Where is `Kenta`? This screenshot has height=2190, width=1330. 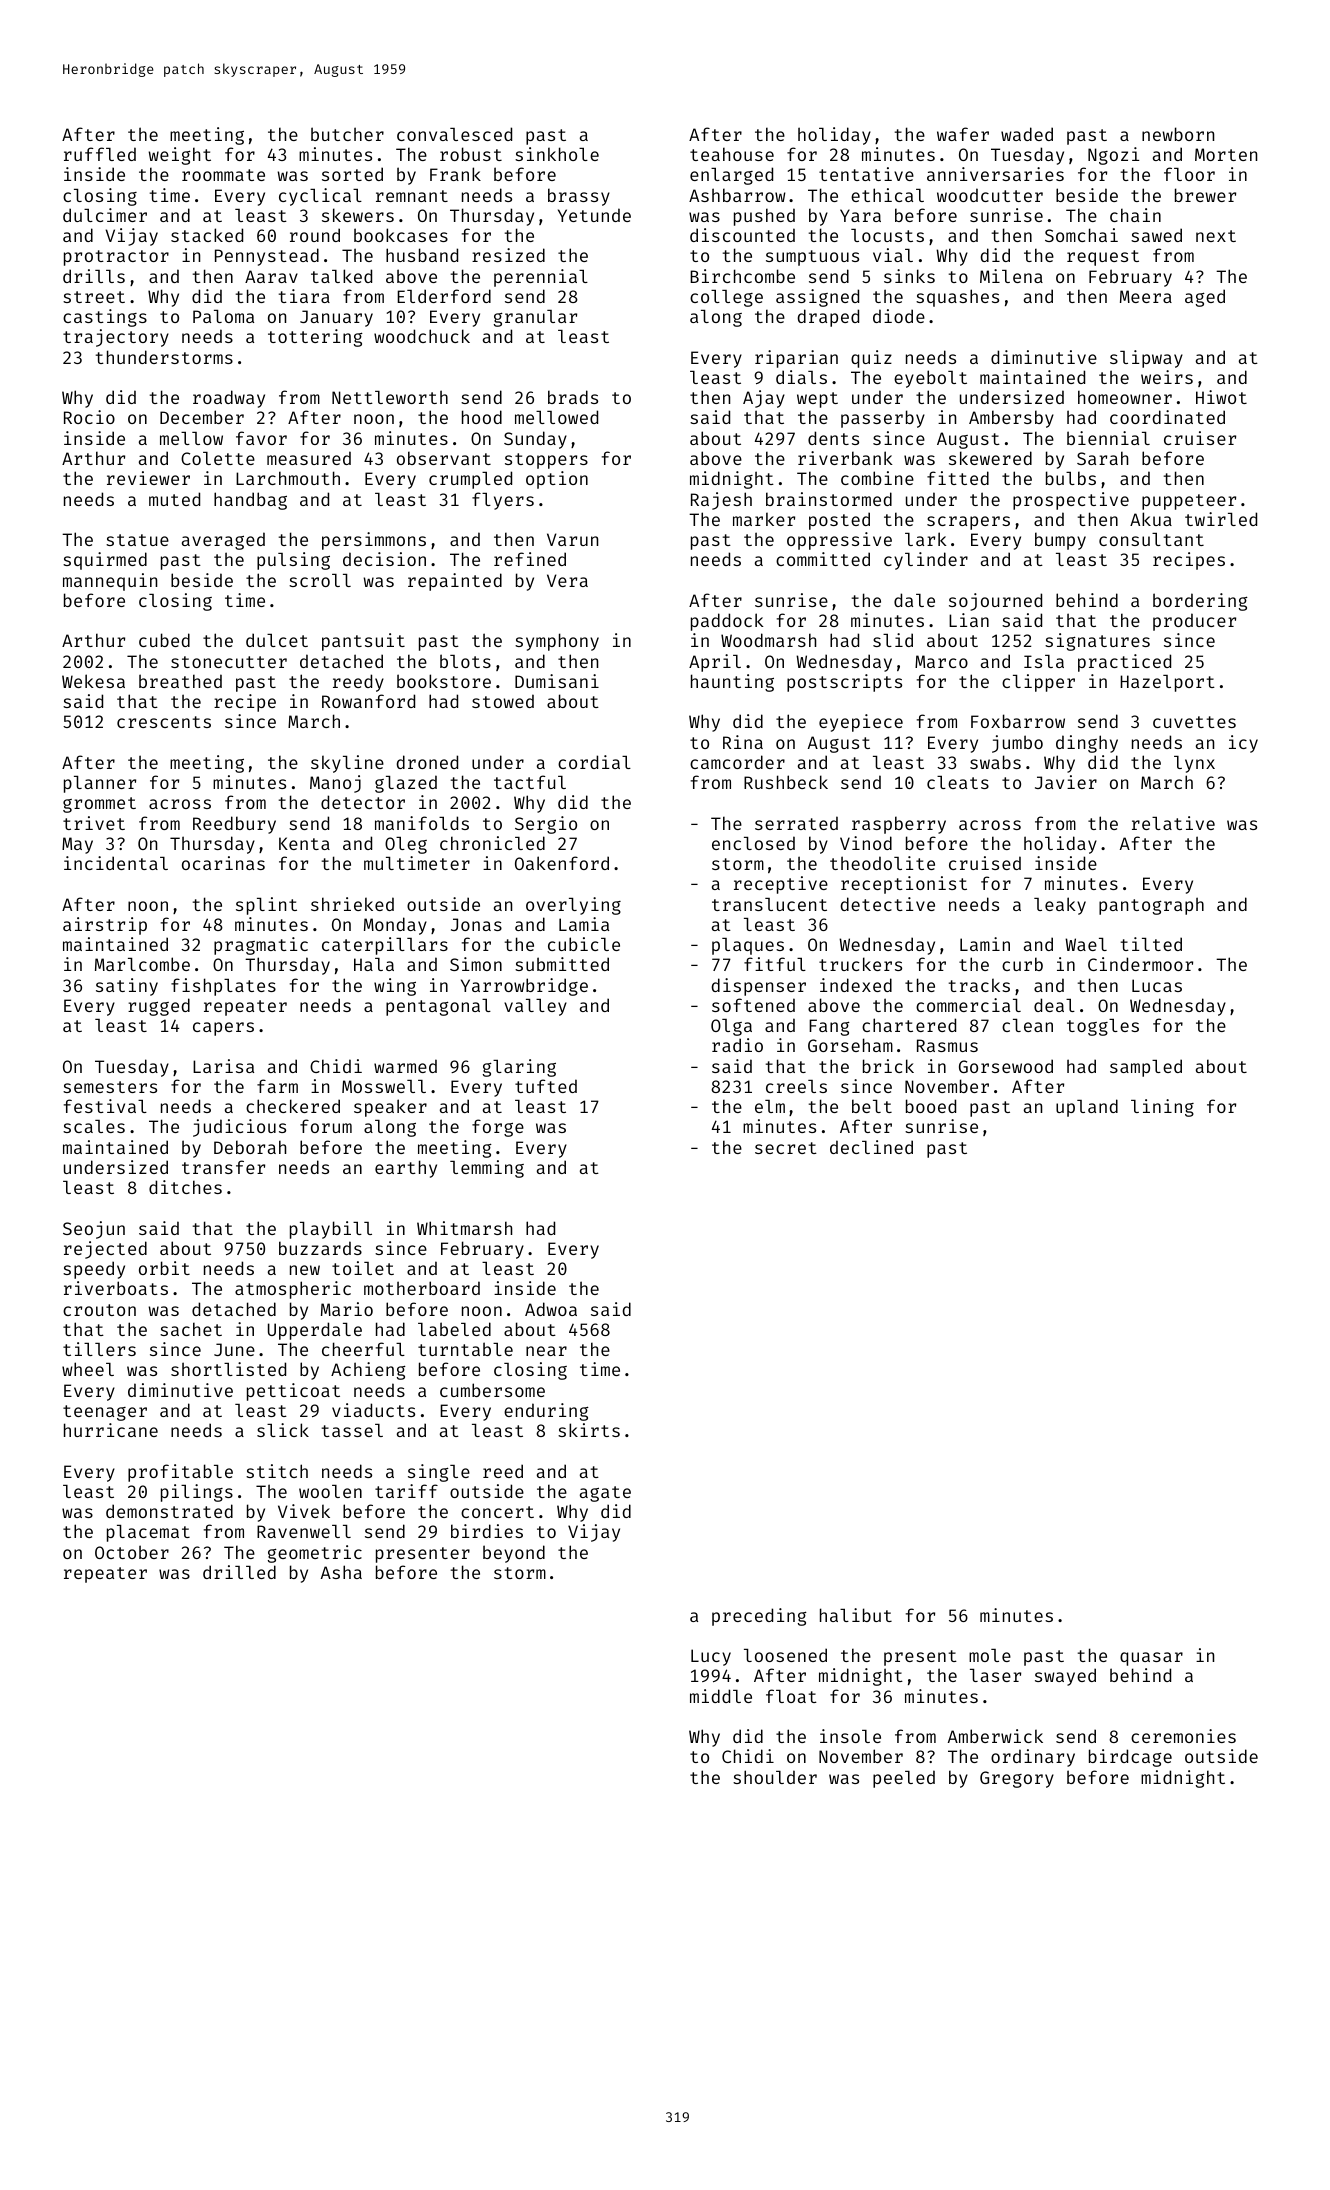 Kenta is located at coordinates (304, 843).
